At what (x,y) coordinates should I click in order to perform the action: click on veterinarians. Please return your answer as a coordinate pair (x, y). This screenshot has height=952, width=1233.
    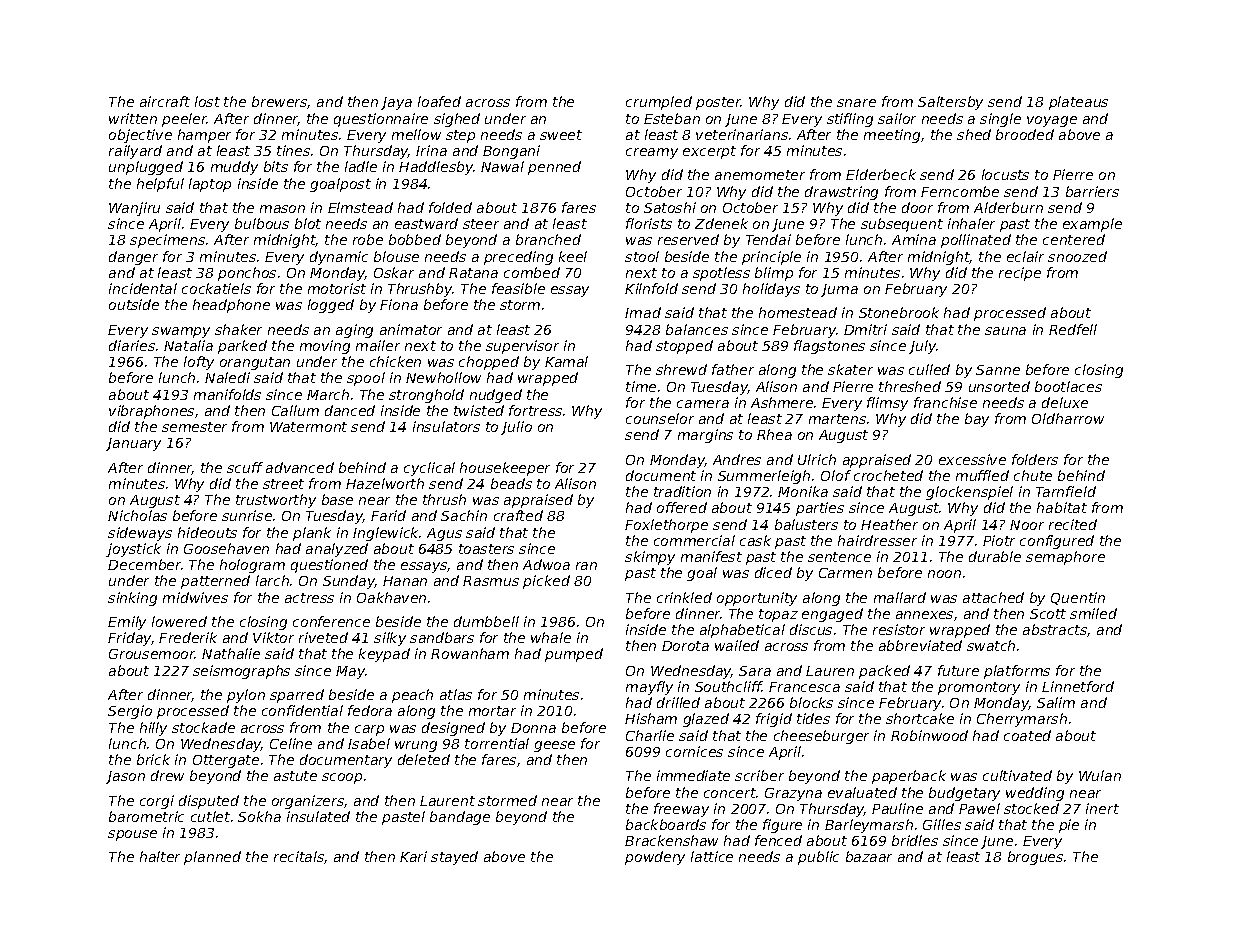
    Looking at the image, I should click on (742, 134).
